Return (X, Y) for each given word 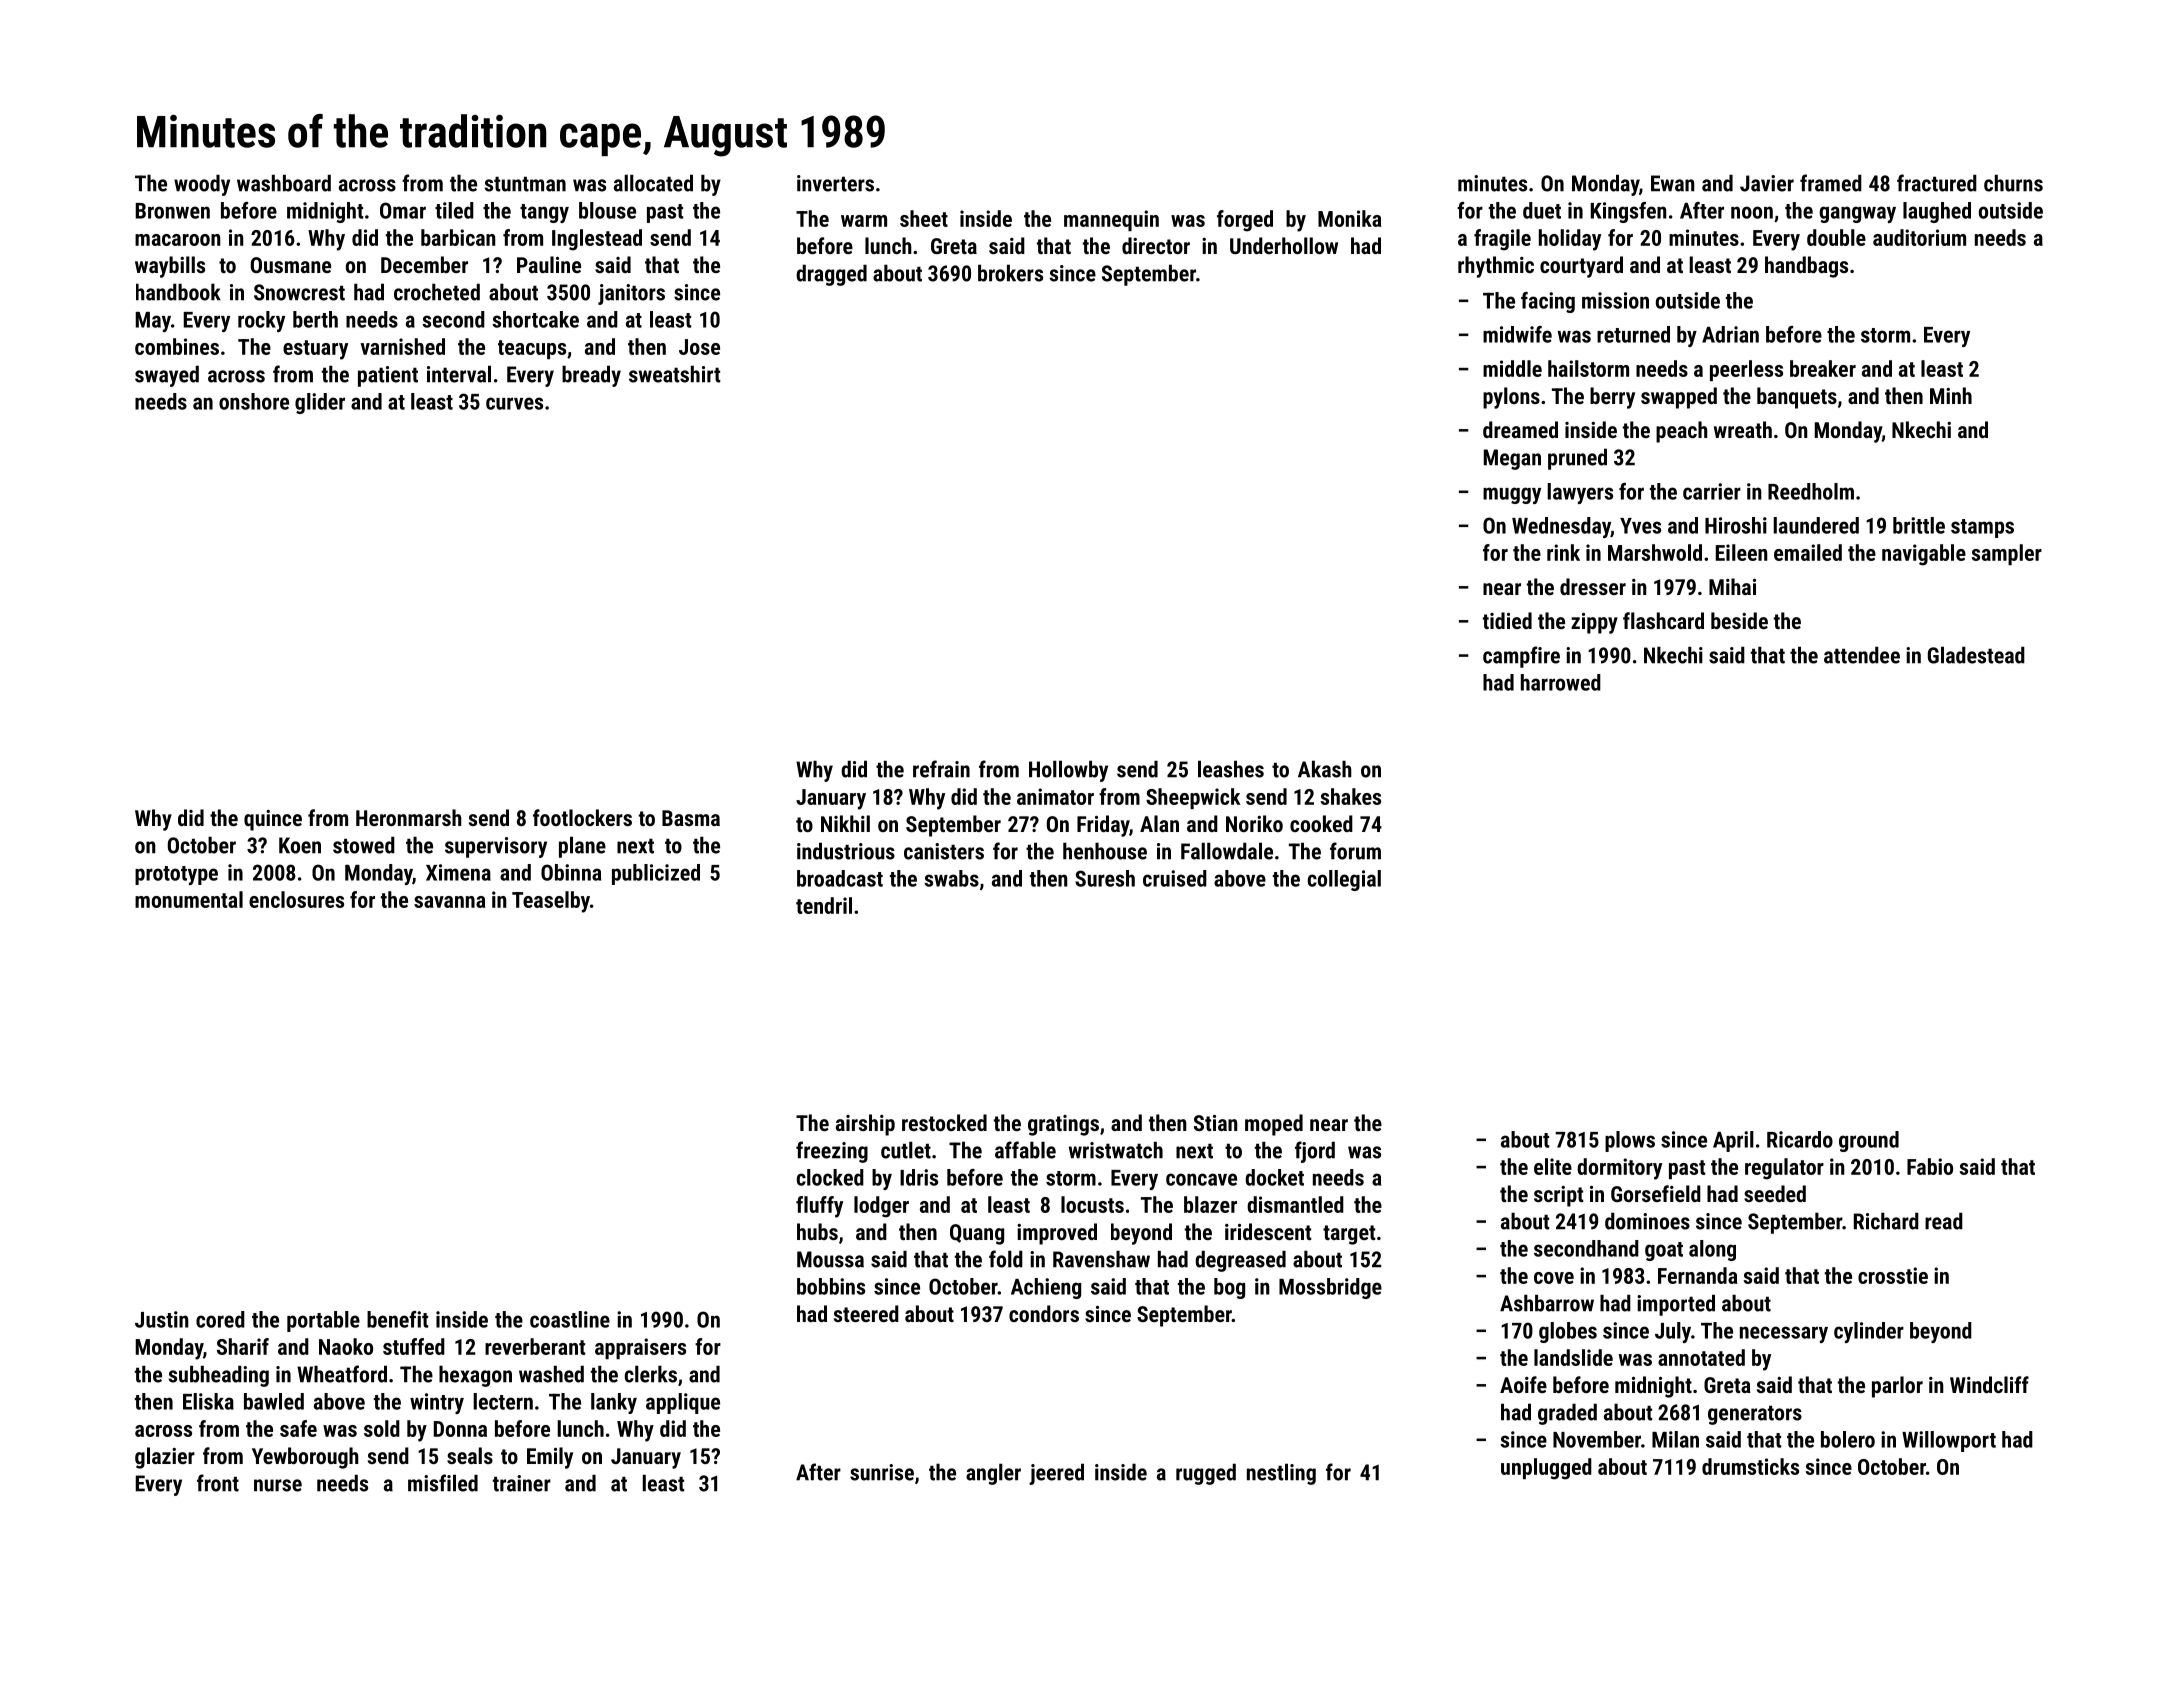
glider (320, 403)
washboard (284, 183)
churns (2013, 183)
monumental (189, 899)
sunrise (882, 1472)
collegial (1344, 880)
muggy (1512, 495)
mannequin (1111, 220)
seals (470, 1455)
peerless (1746, 370)
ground (1869, 1141)
